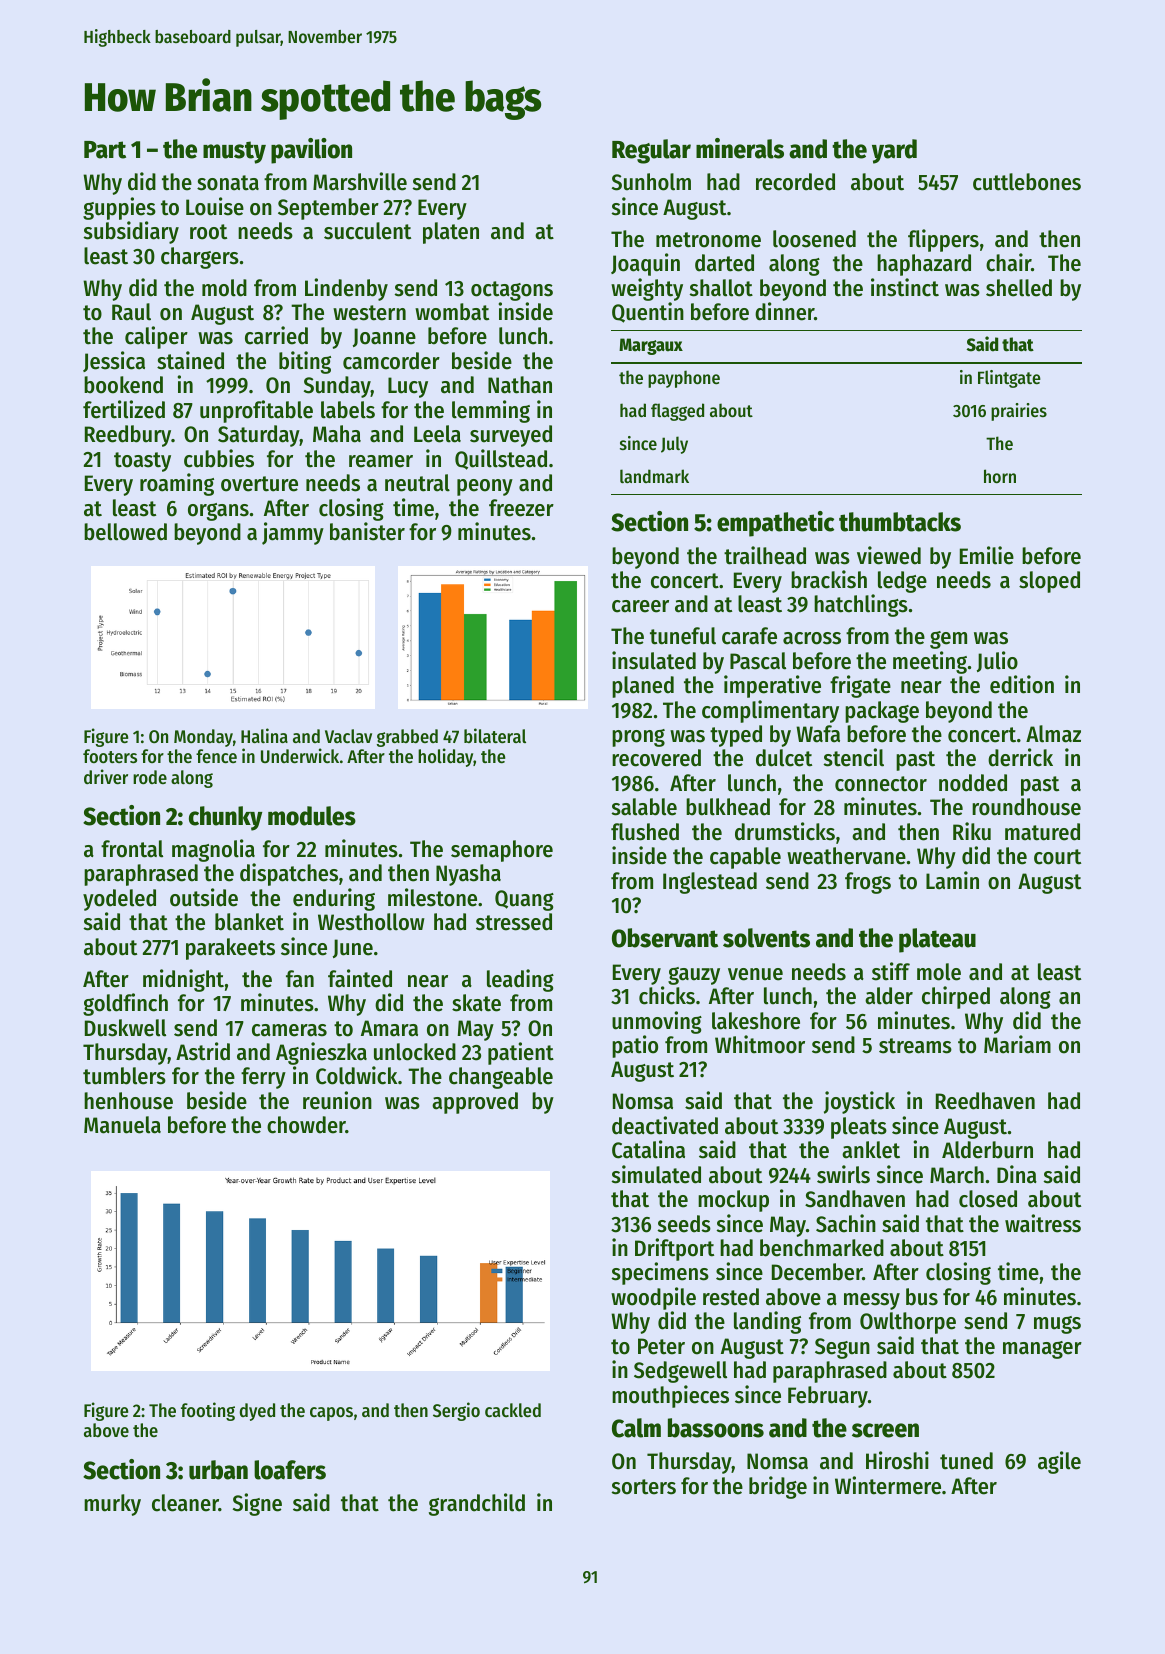 Image resolution: width=1165 pixels, height=1654 pixels. What do you see at coordinates (1000, 476) in the screenshot?
I see `horn` at bounding box center [1000, 476].
